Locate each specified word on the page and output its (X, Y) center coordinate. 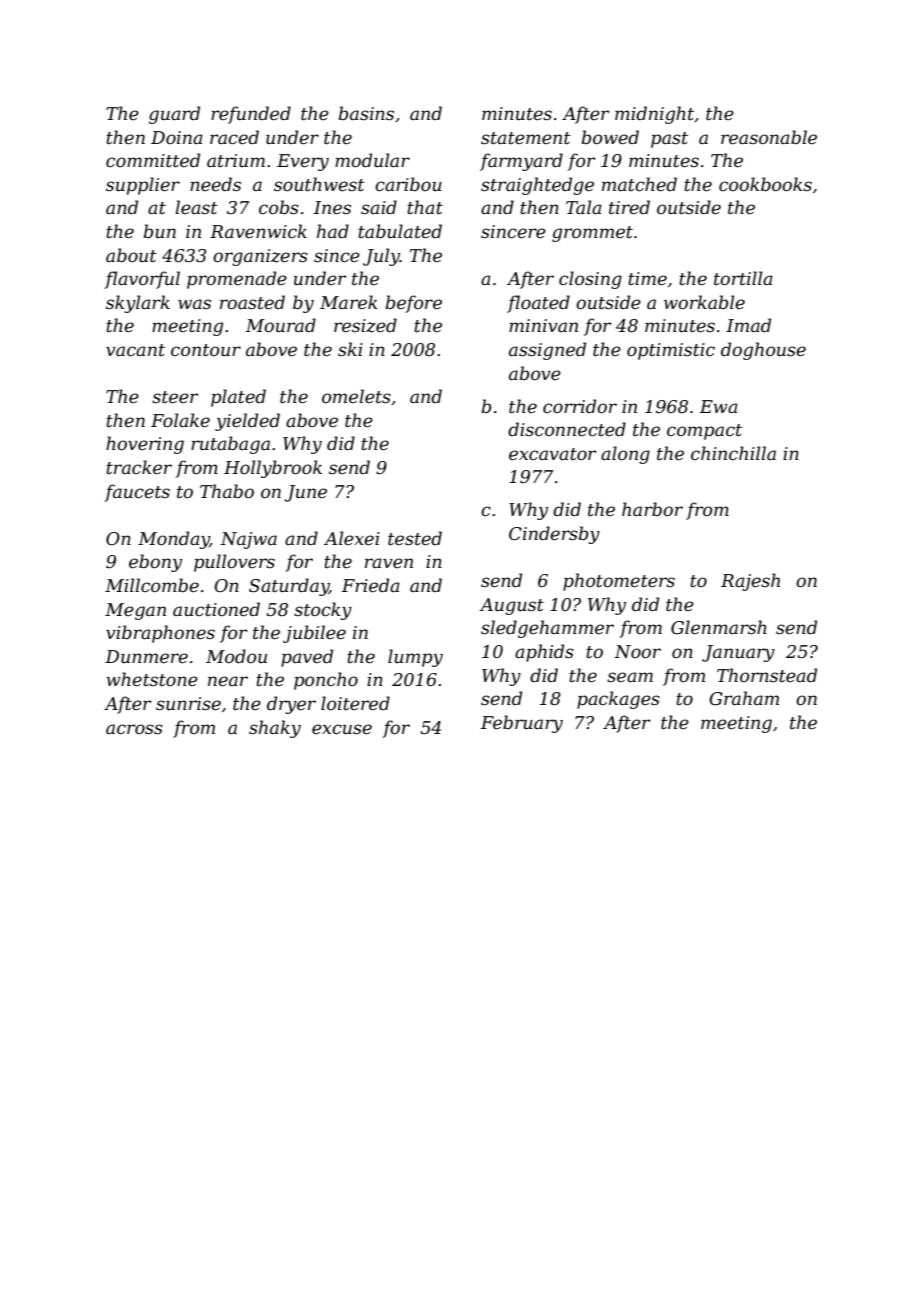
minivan (543, 325)
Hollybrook (273, 469)
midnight (655, 115)
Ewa (719, 406)
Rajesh (750, 582)
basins (366, 113)
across (134, 729)
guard (174, 115)
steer (175, 397)
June (305, 493)
